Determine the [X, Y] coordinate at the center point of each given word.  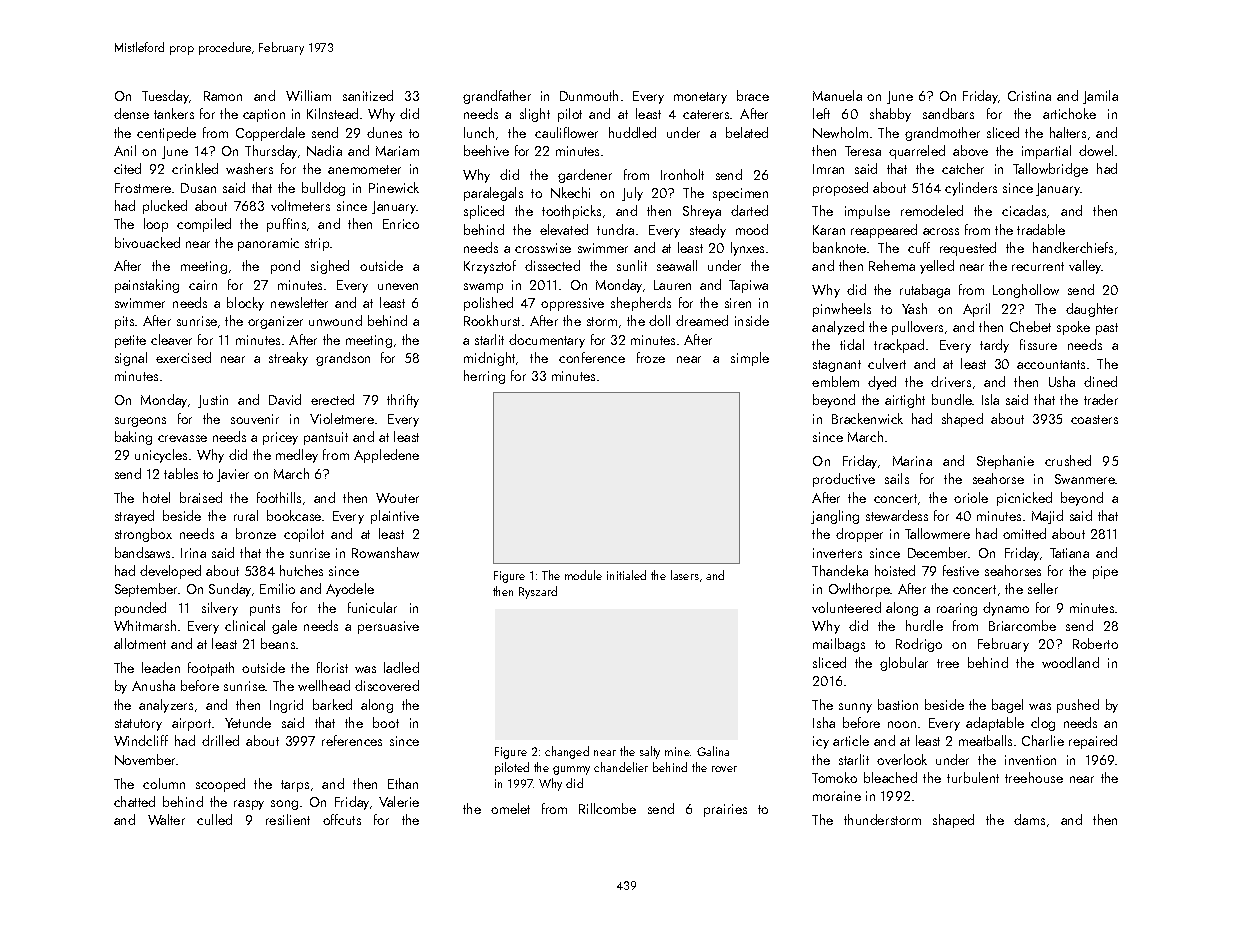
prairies [725, 810]
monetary [700, 98]
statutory [138, 725]
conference [592, 357]
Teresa [863, 151]
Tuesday [165, 97]
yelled [937, 267]
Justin [213, 401]
